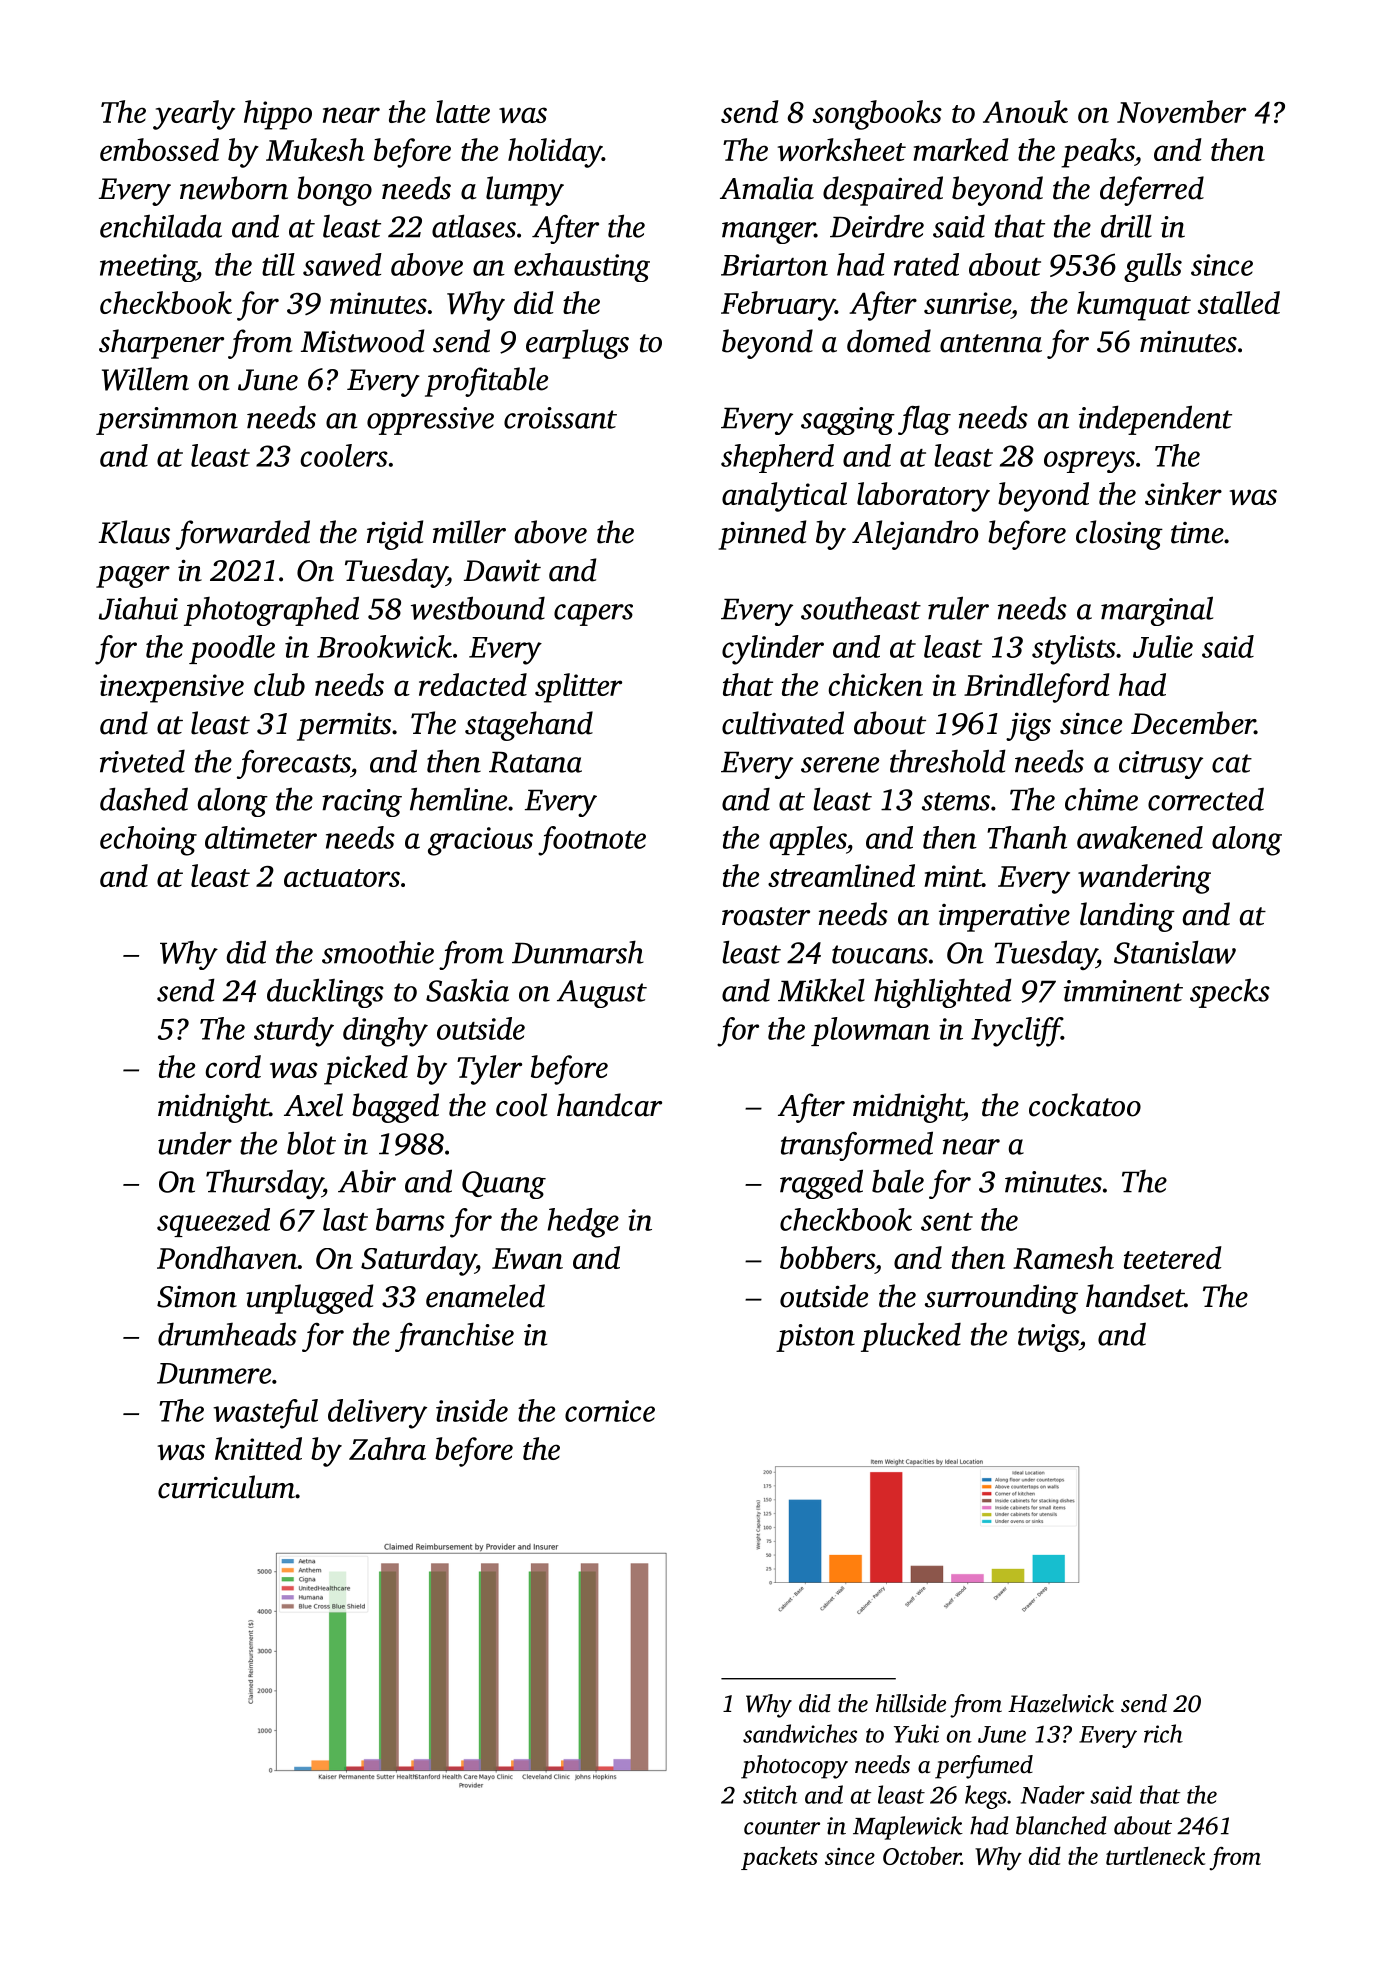 Image resolution: width=1386 pixels, height=1969 pixels. I want to click on Anouk, so click(1025, 111).
